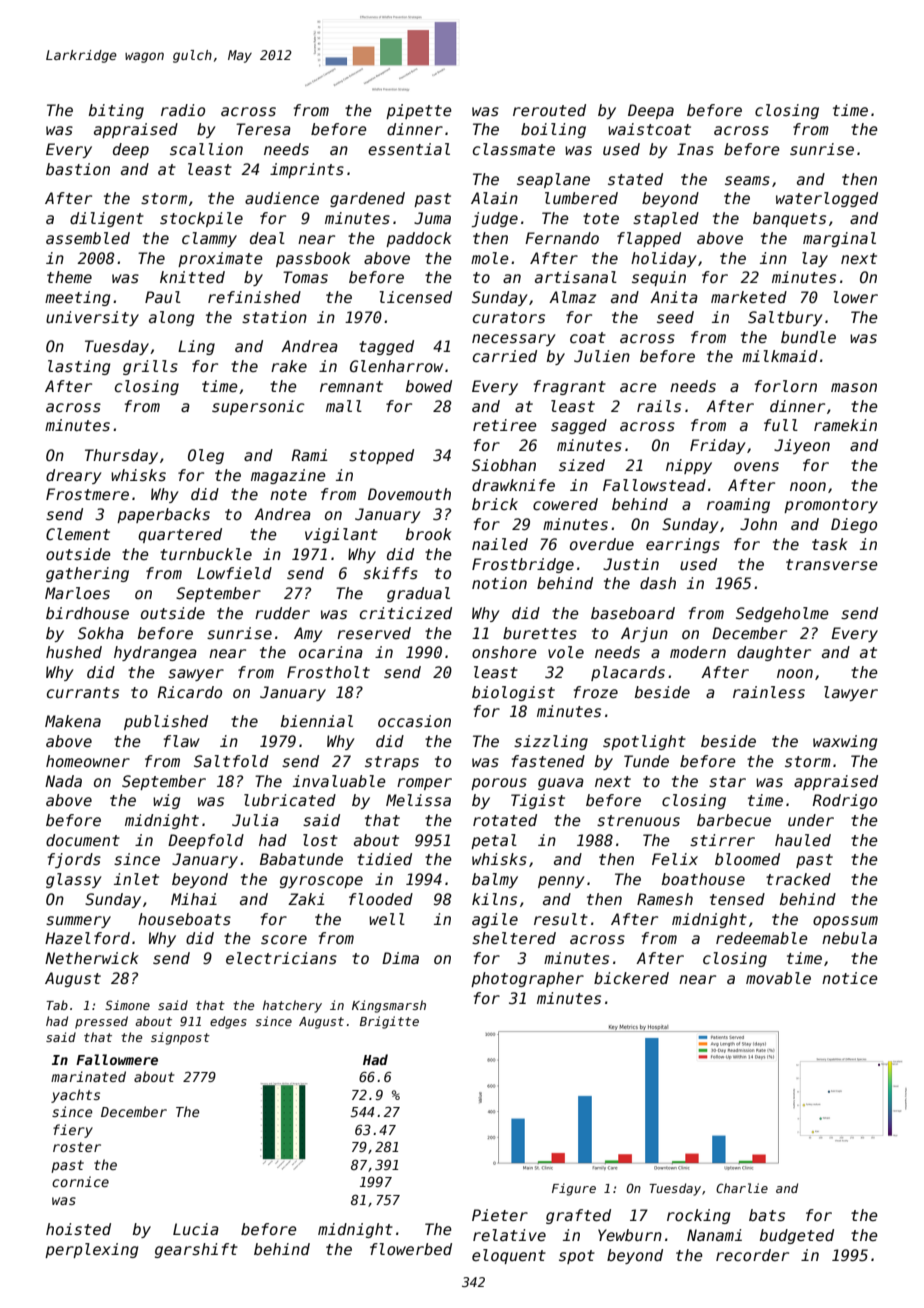 Image resolution: width=924 pixels, height=1308 pixels. Describe the element at coordinates (695, 149) in the document. I see `Inas` at that location.
